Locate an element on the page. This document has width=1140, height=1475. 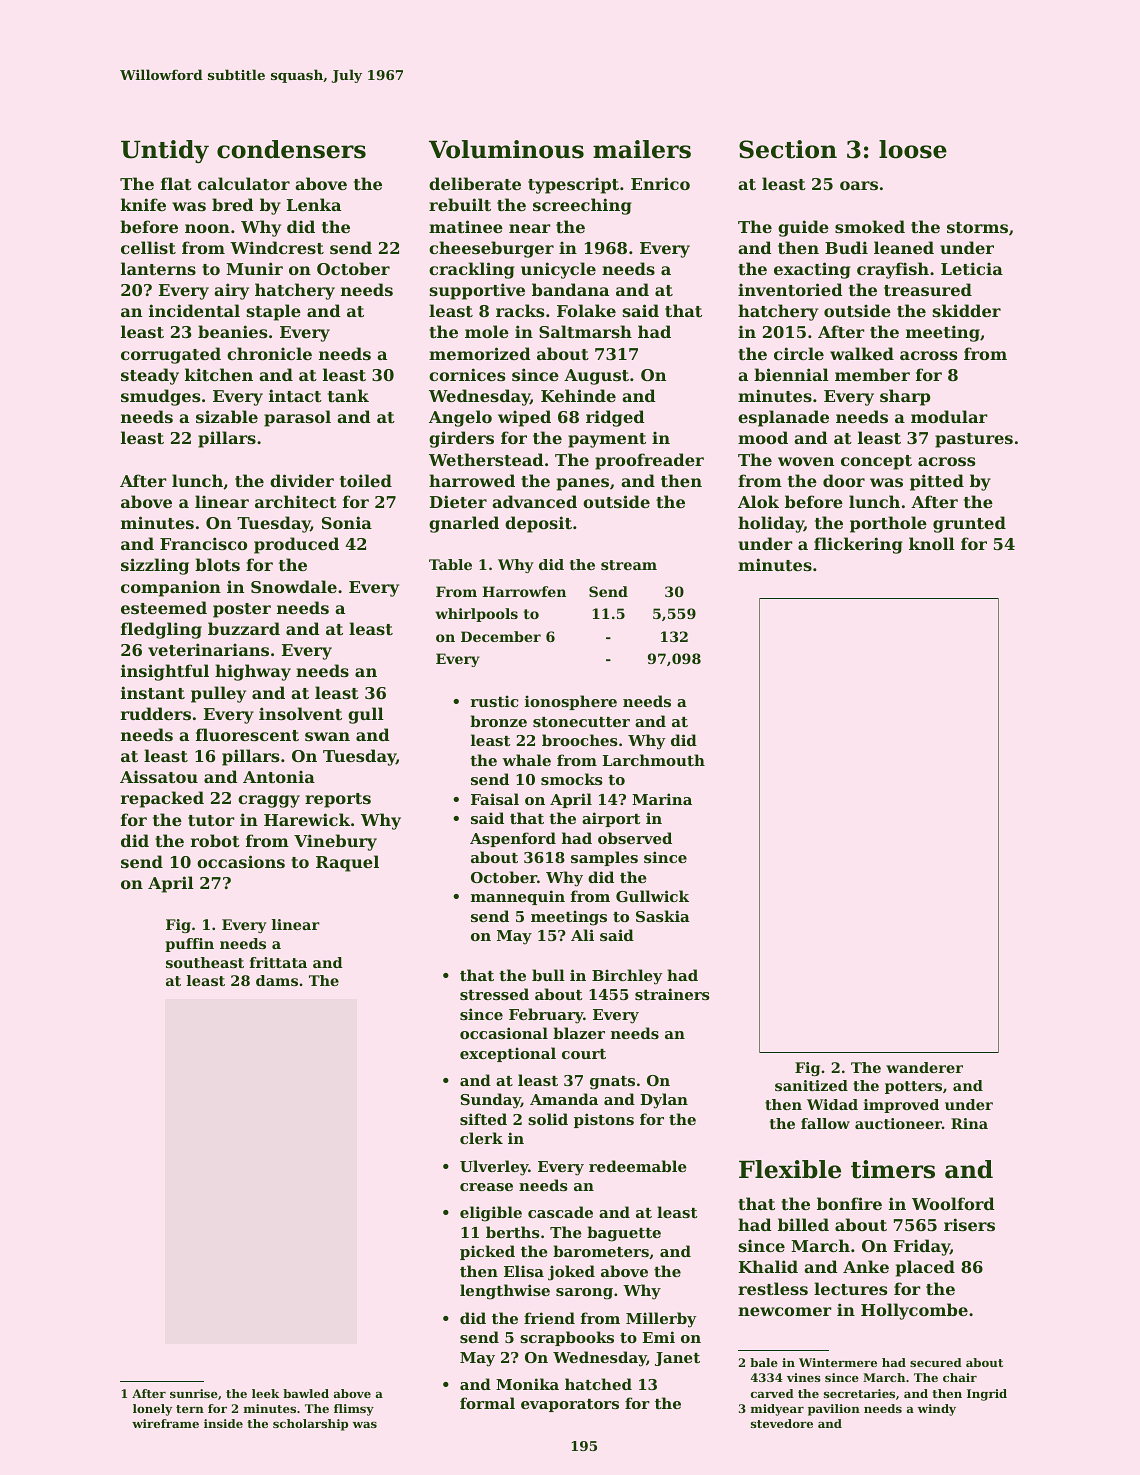
scholarship is located at coordinates (310, 1425).
